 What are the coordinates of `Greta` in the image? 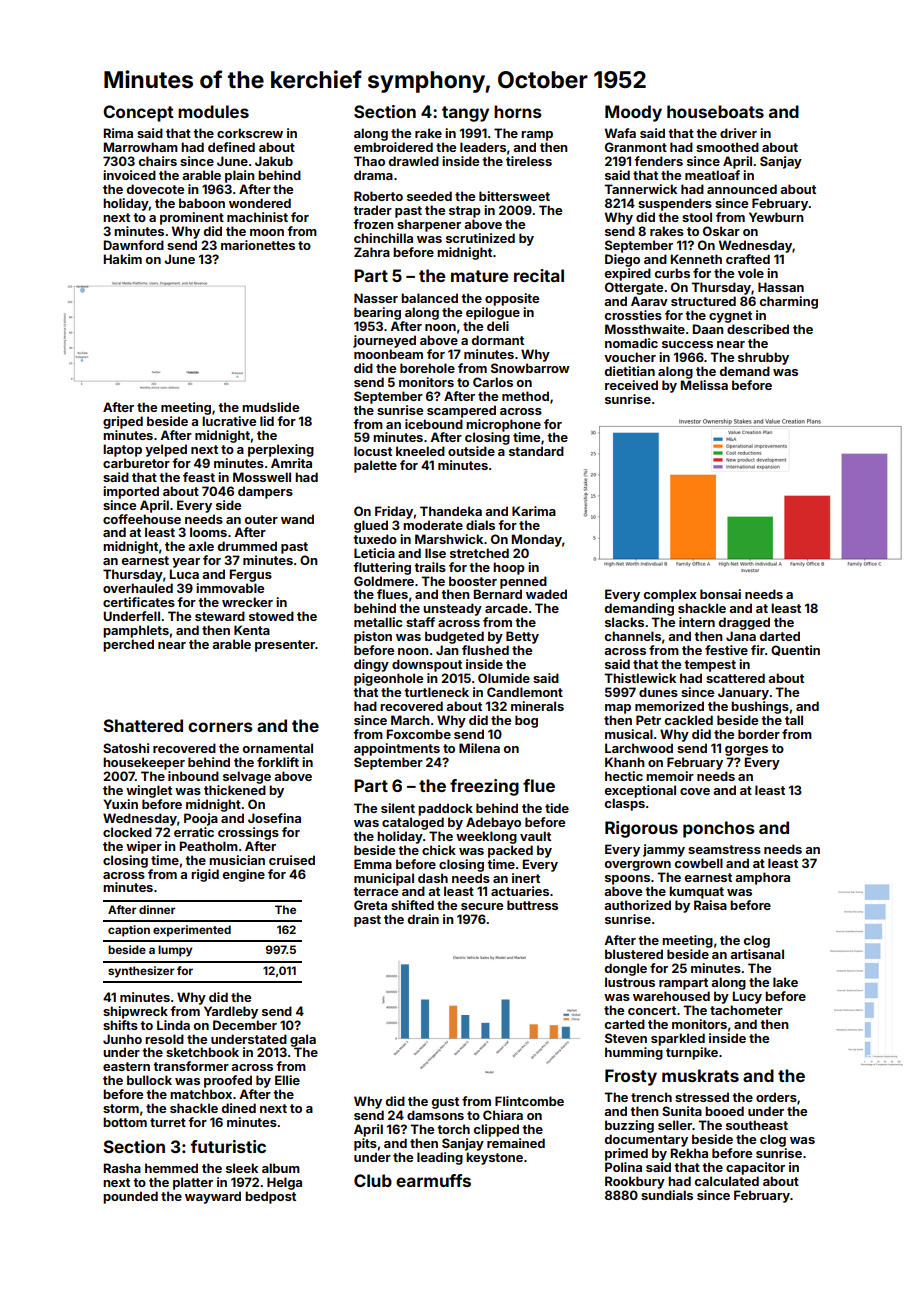 It's located at (370, 905).
